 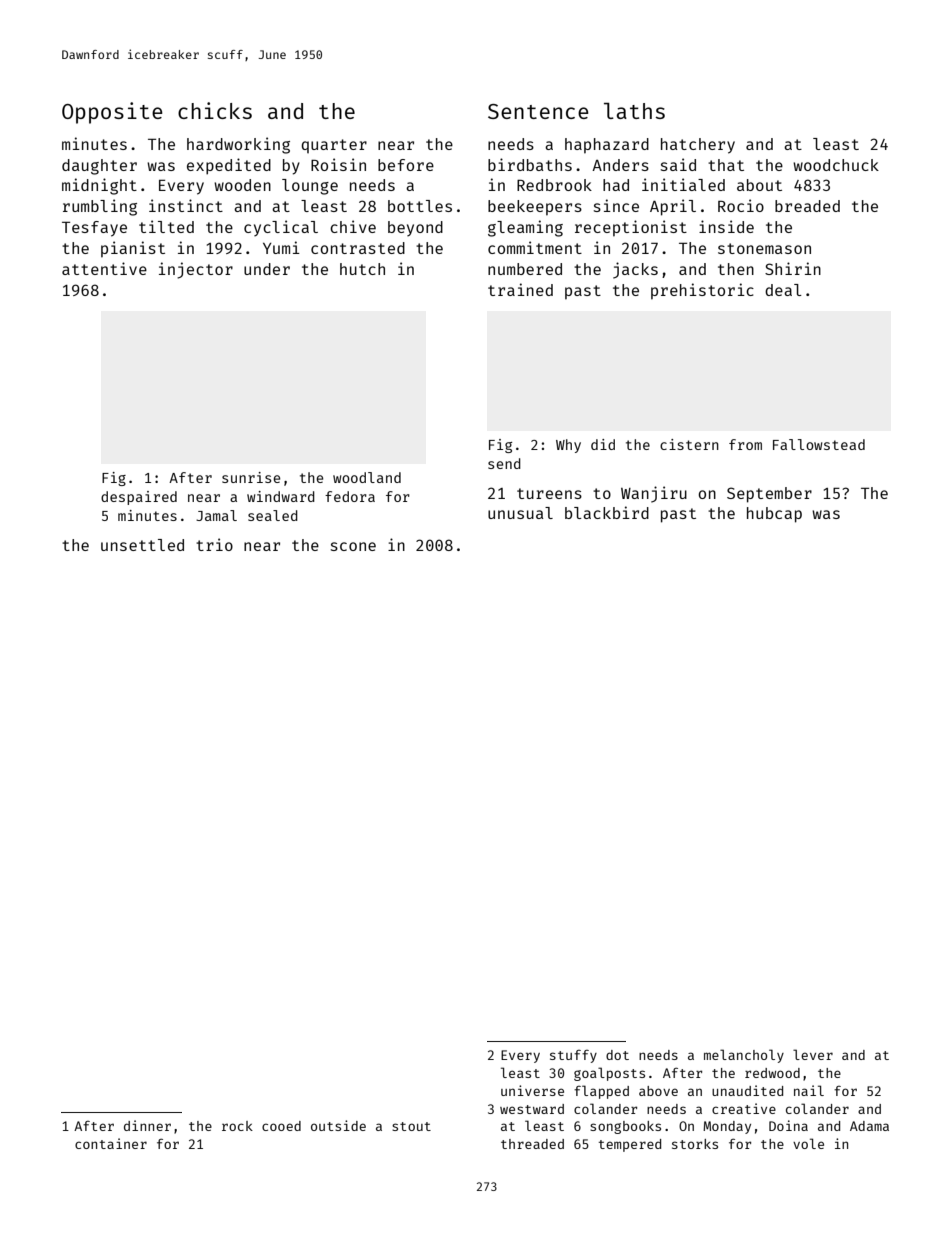 I want to click on wooden, so click(x=242, y=185).
